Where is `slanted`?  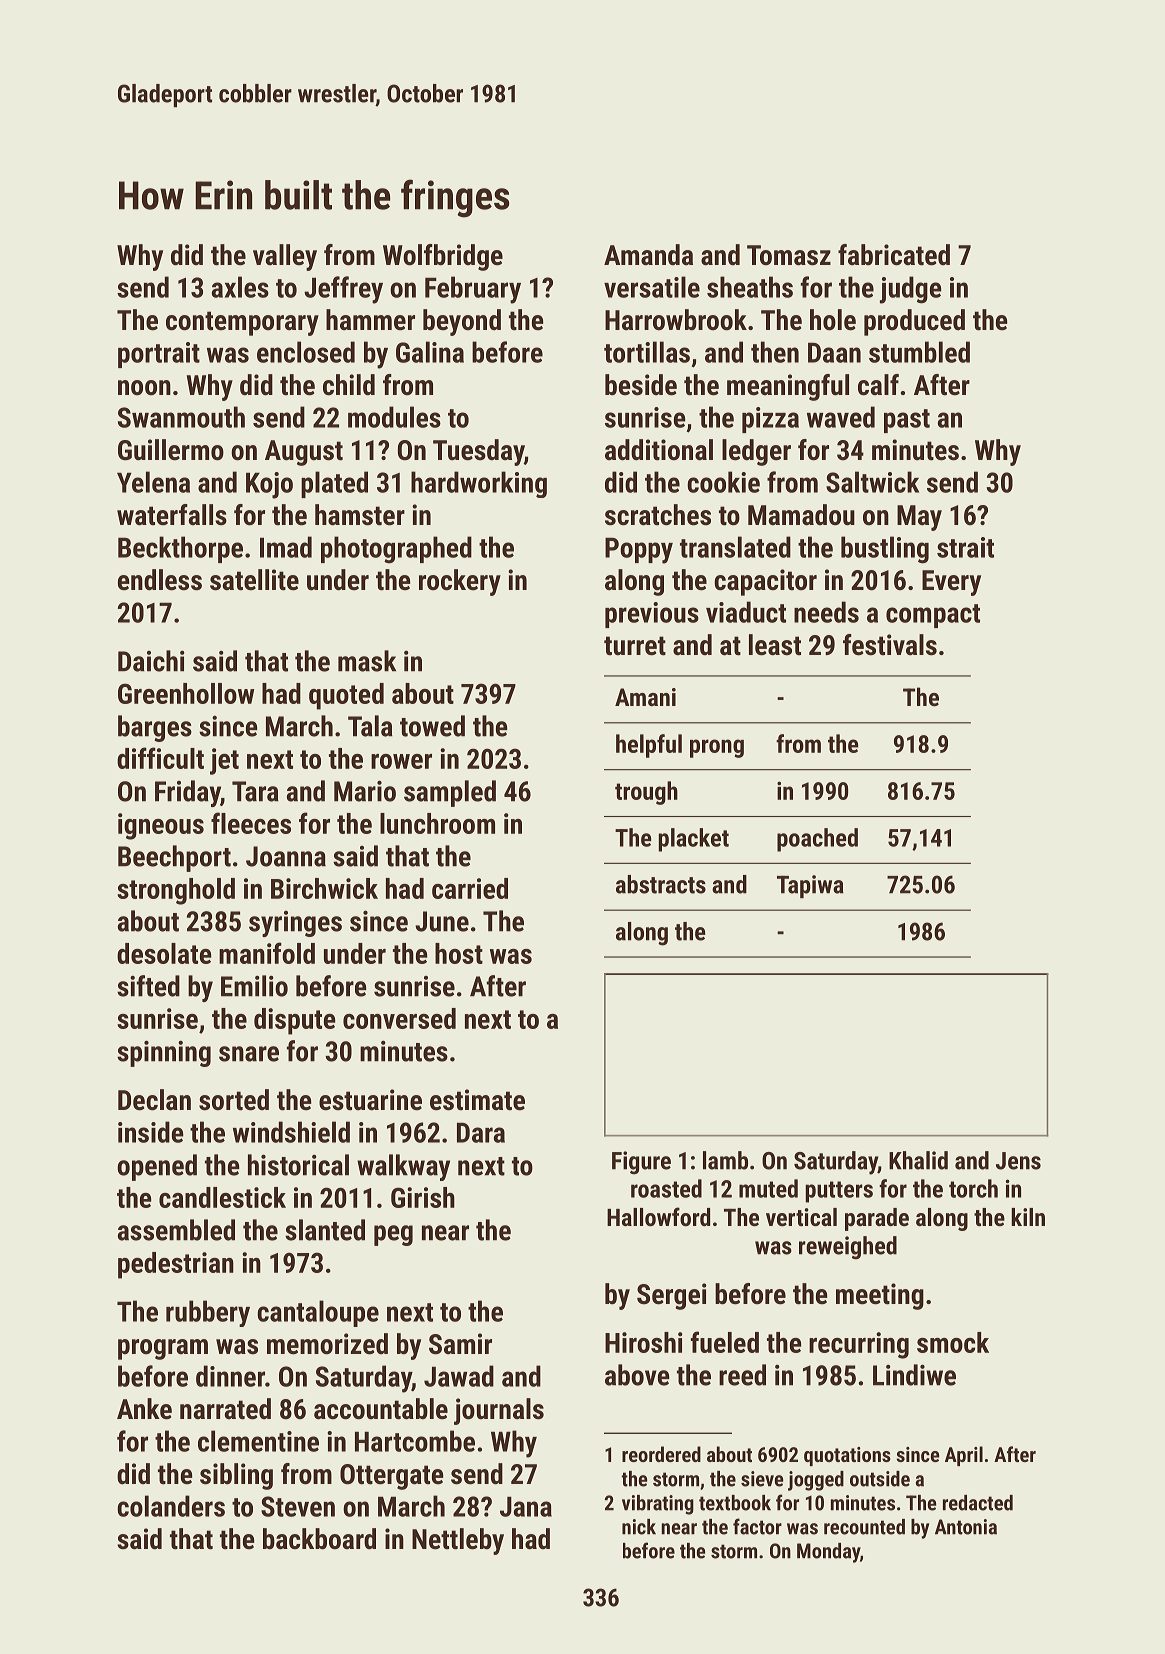
slanted is located at coordinates (325, 1230).
